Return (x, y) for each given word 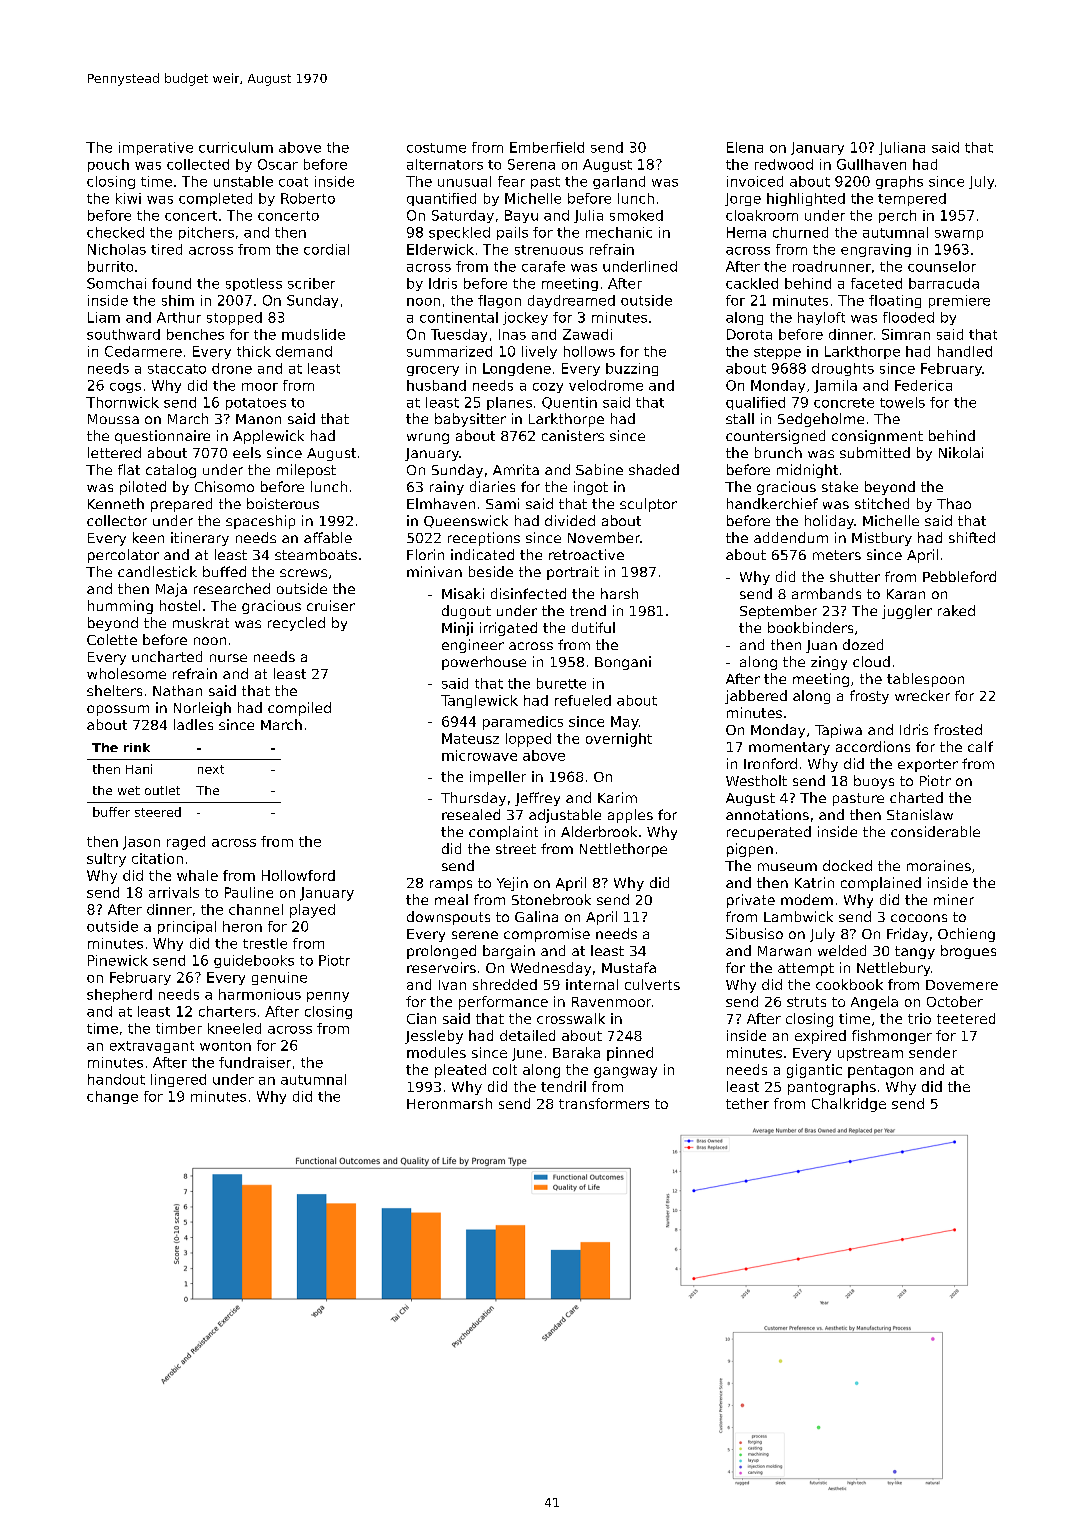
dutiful (593, 627)
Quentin (569, 403)
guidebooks (254, 961)
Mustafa (629, 967)
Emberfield (547, 147)
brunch (778, 452)
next (211, 769)
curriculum (236, 147)
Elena (745, 147)
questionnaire (162, 437)
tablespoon (925, 680)
